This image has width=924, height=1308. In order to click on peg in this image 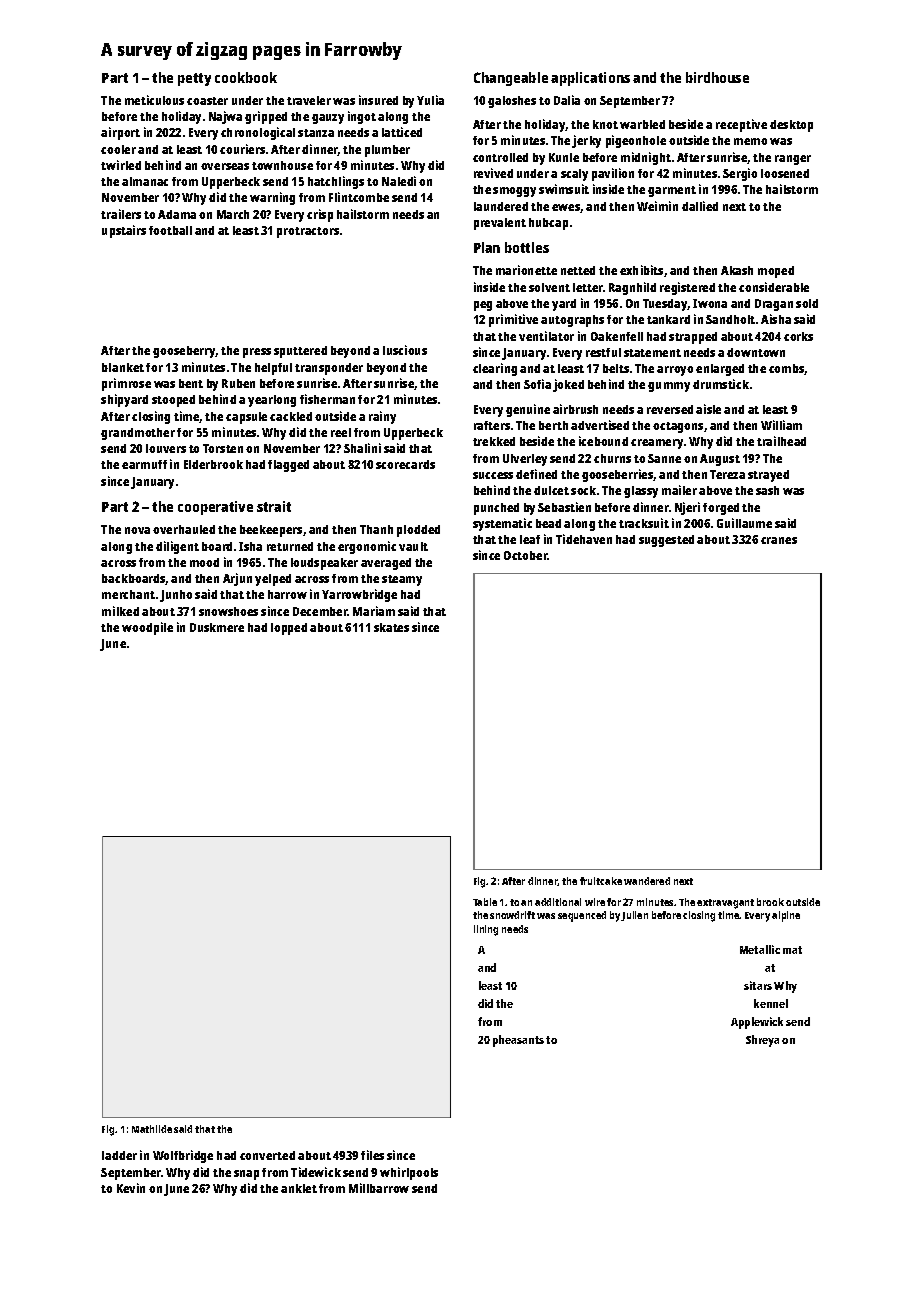, I will do `click(483, 306)`.
